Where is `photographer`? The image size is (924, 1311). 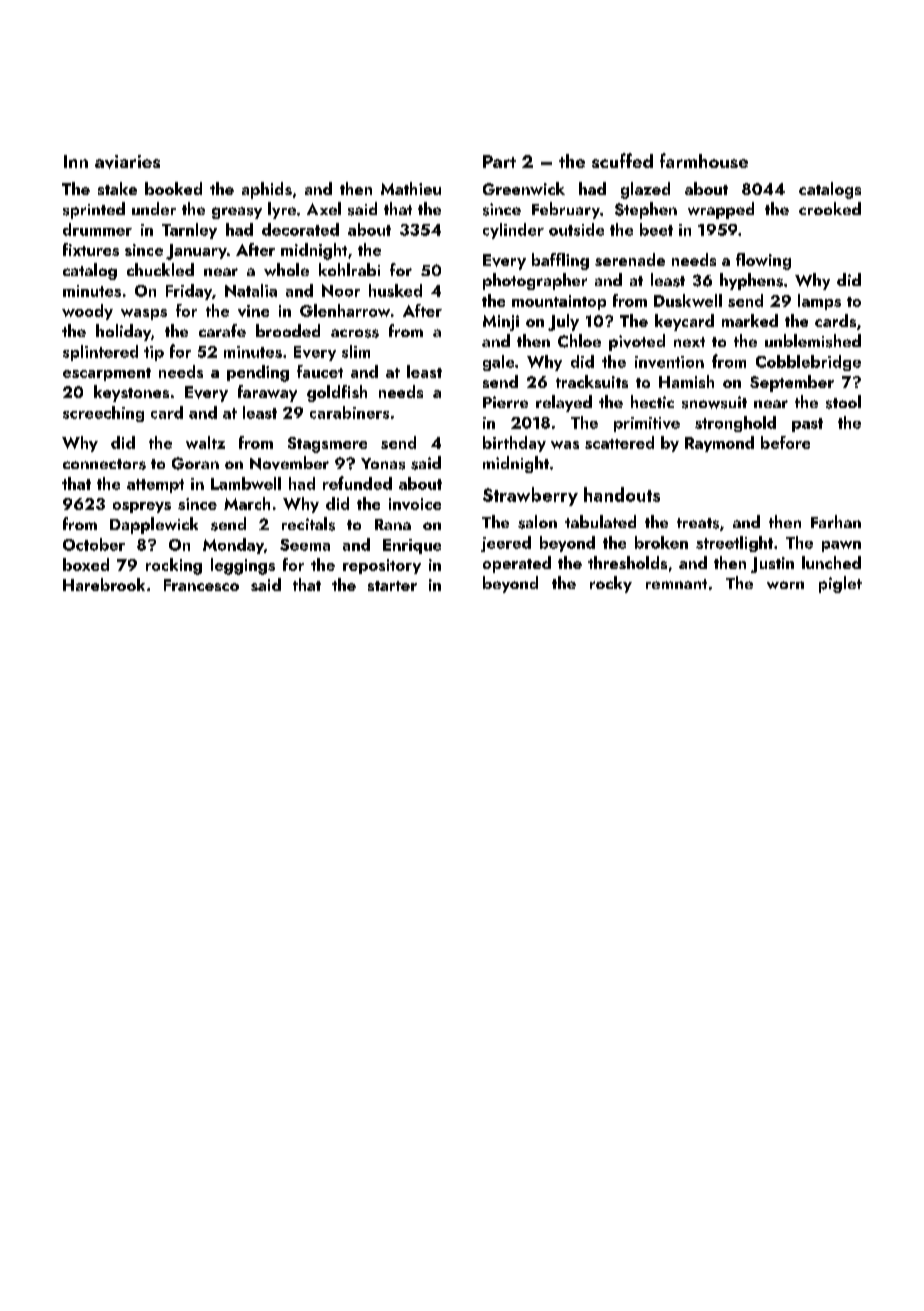
photographer is located at coordinates (535, 281).
